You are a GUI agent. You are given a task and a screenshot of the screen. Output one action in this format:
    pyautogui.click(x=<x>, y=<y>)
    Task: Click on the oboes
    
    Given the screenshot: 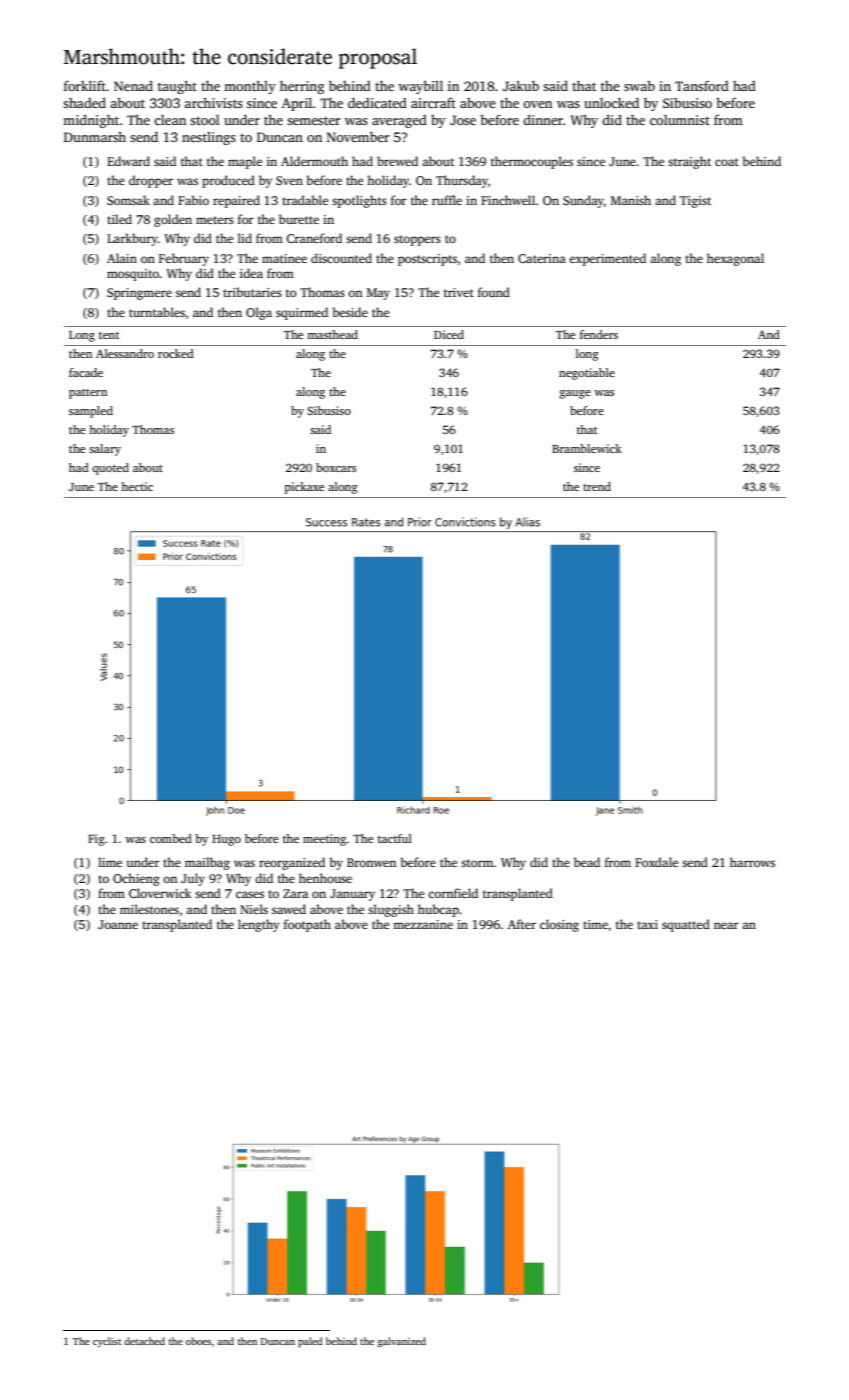 What is the action you would take?
    pyautogui.click(x=198, y=1341)
